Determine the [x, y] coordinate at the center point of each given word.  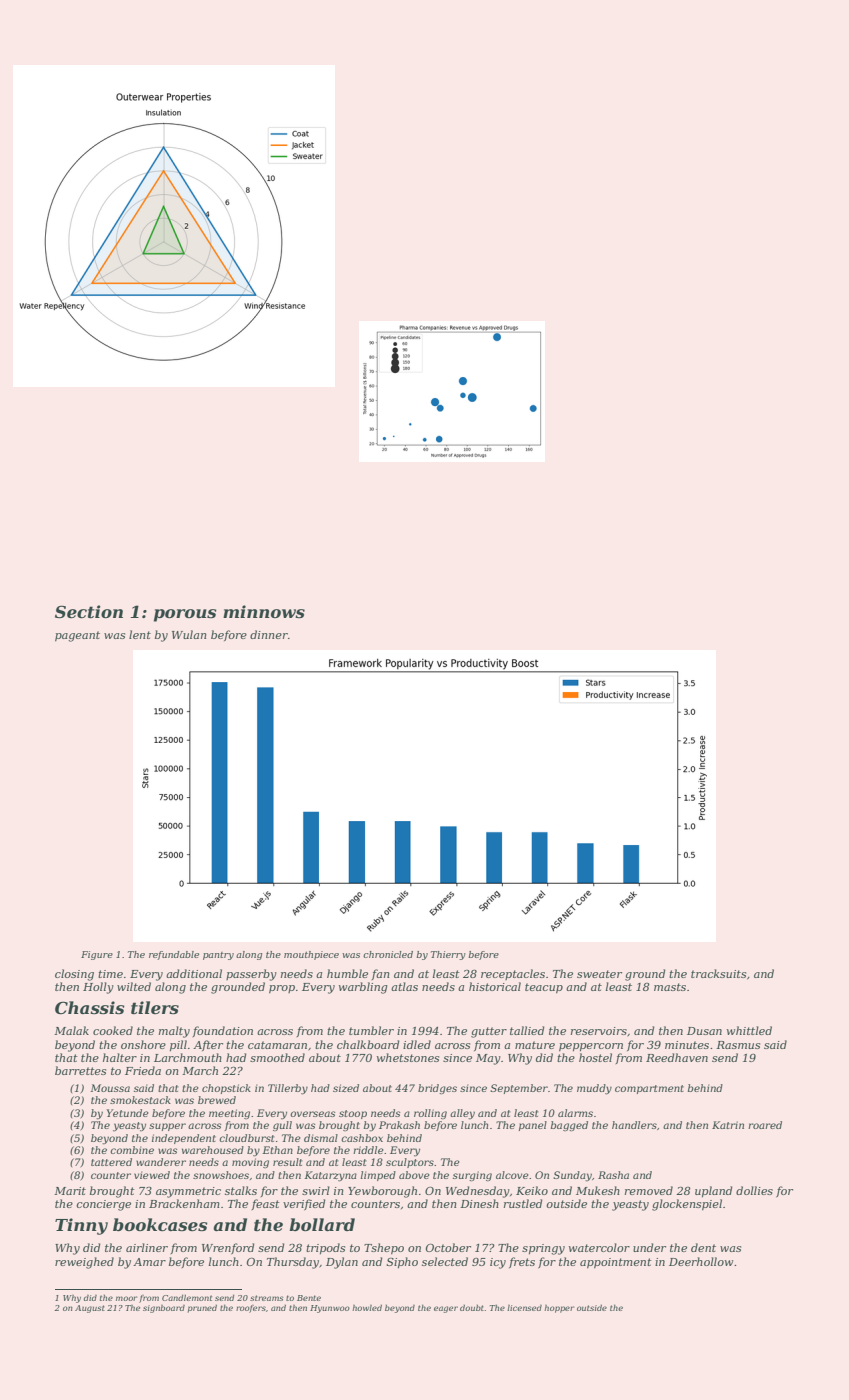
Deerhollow [701, 1261]
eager [446, 1309]
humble [347, 973]
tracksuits [718, 973]
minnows [264, 611]
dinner [269, 634]
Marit [70, 1191]
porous [185, 615]
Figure [97, 955]
